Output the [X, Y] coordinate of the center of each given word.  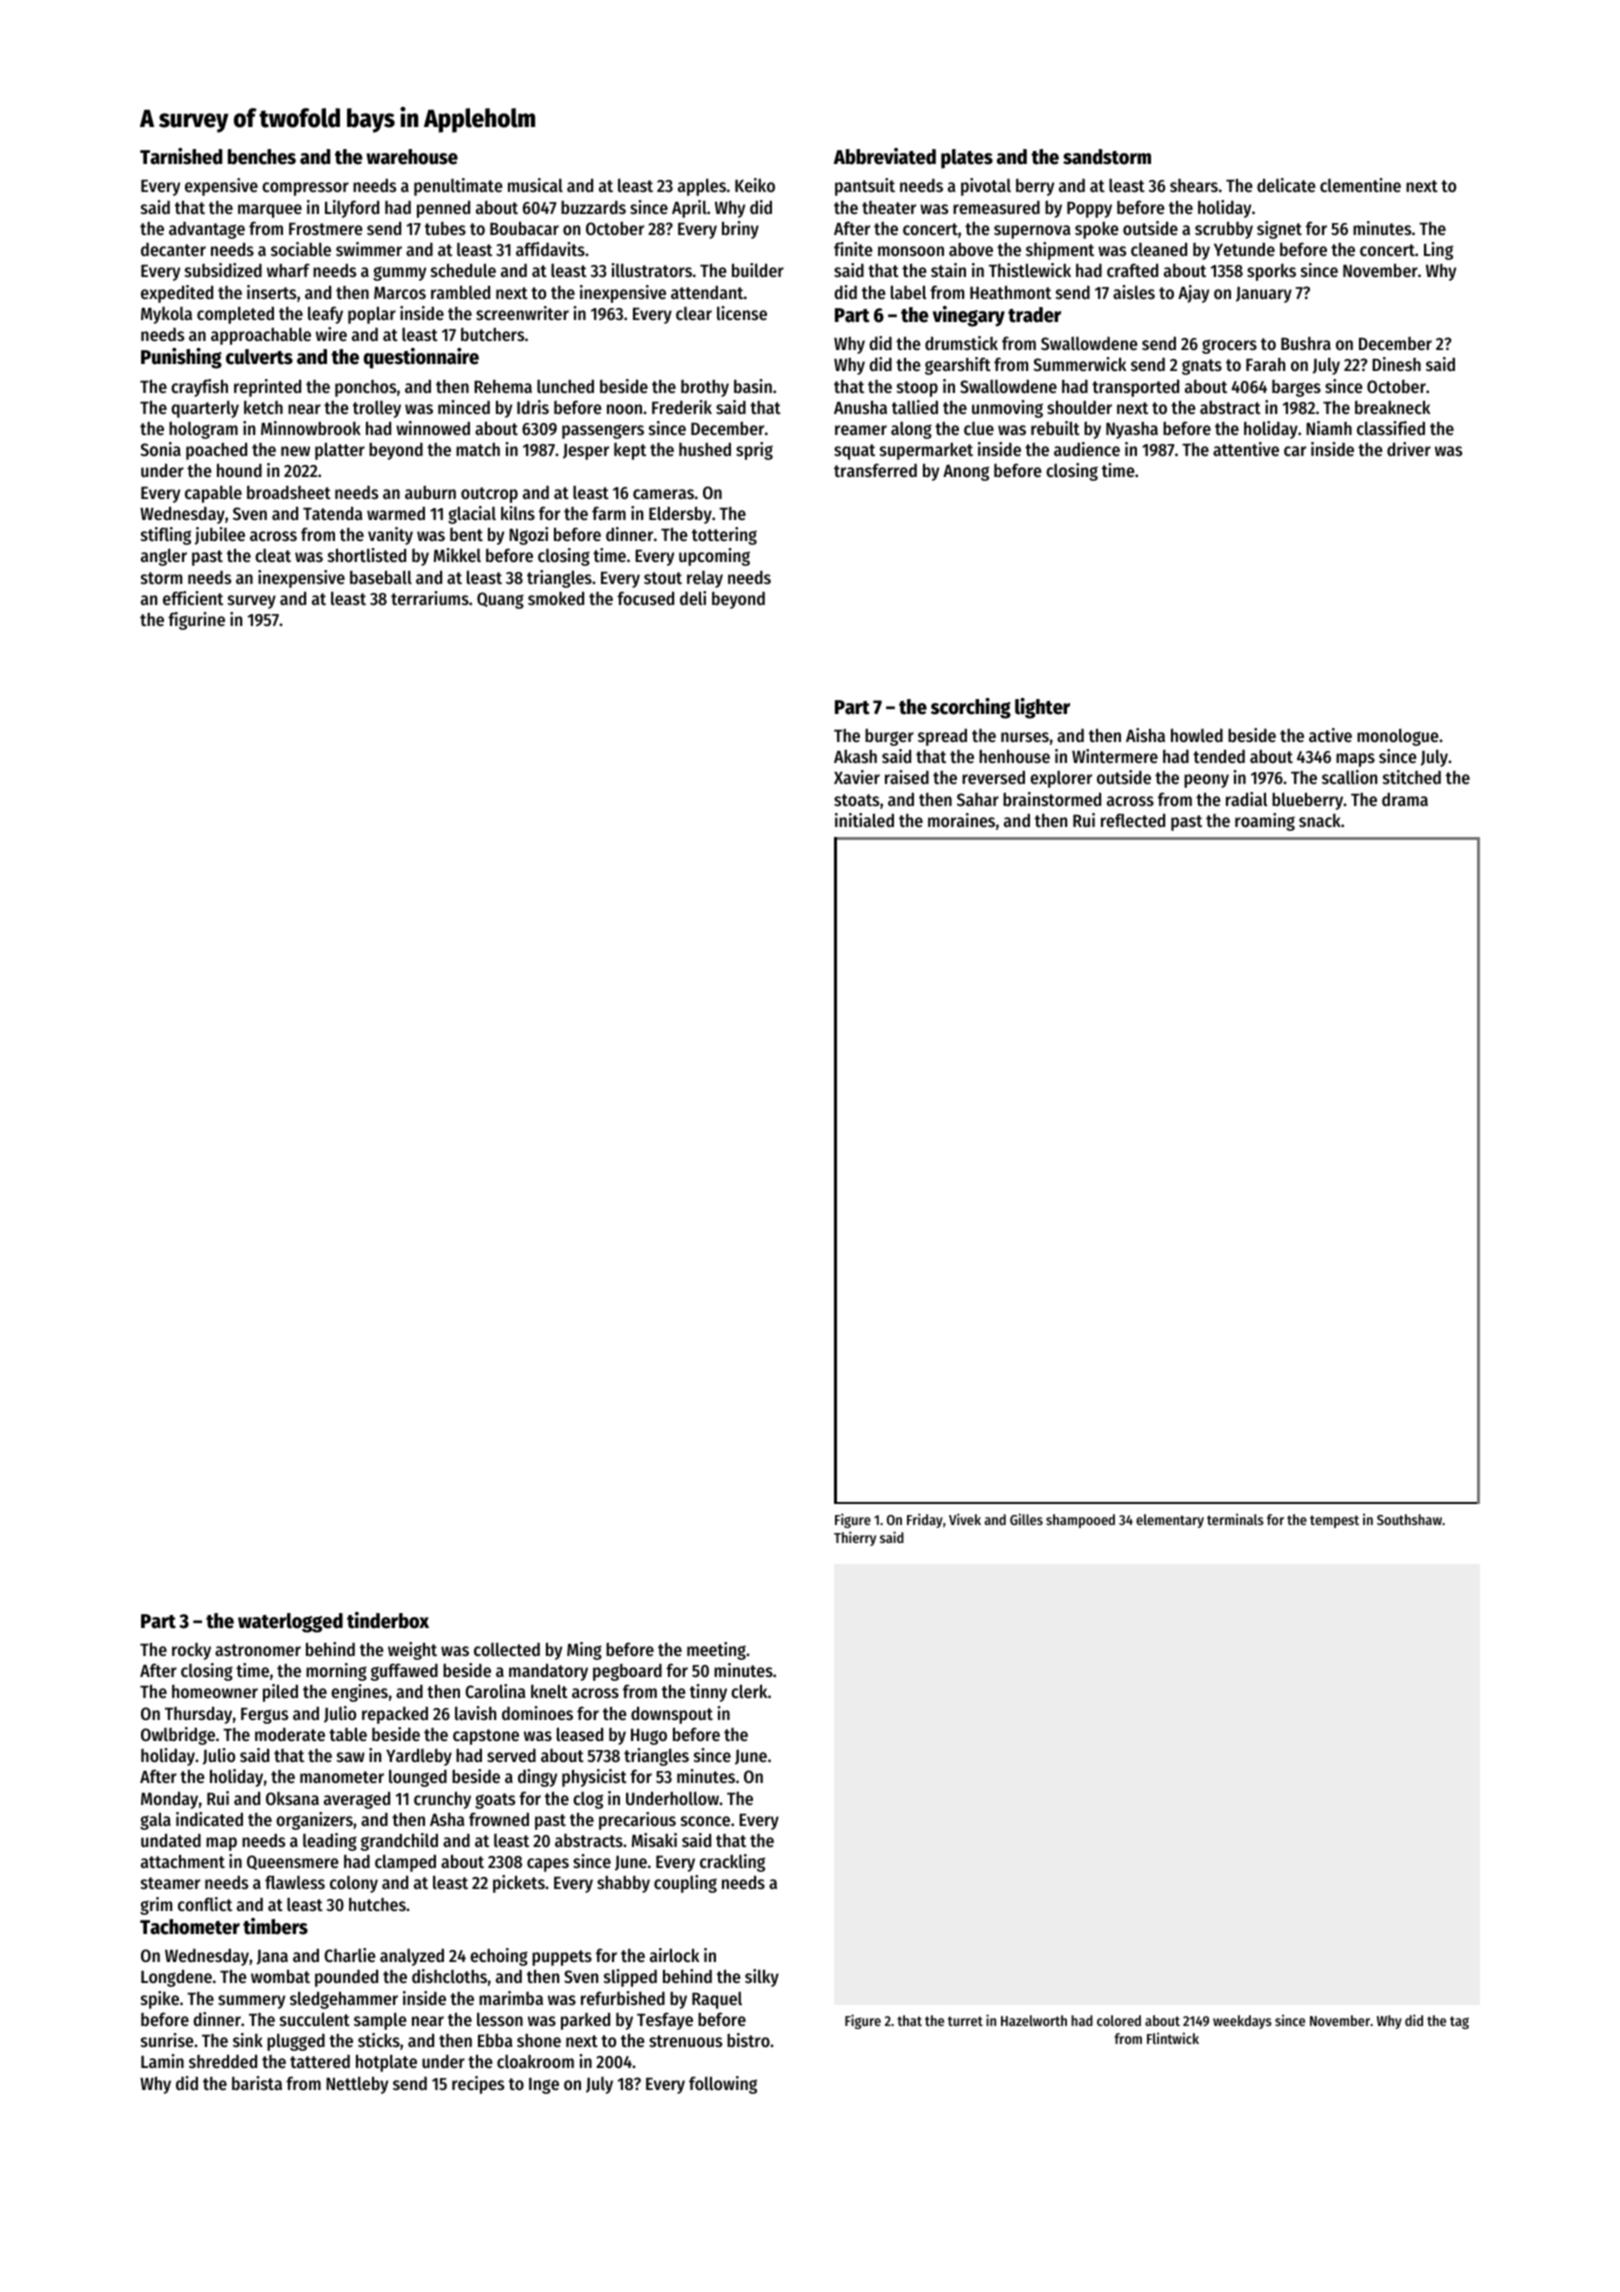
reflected [1133, 820]
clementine [1360, 185]
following [723, 2085]
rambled [460, 292]
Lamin [162, 2061]
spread [942, 737]
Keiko [755, 185]
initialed [864, 820]
